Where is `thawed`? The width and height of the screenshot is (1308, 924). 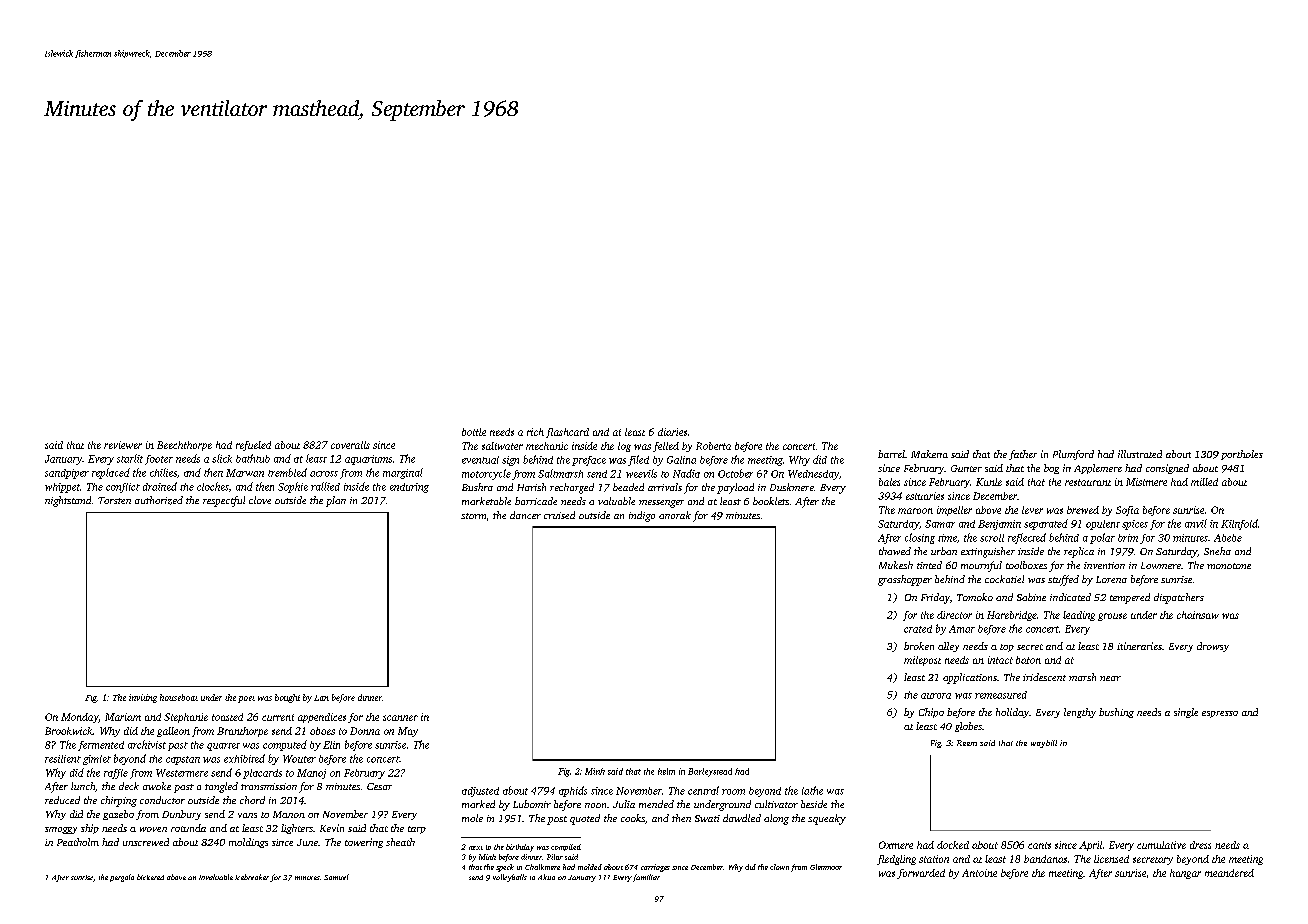
thawed is located at coordinates (895, 551).
